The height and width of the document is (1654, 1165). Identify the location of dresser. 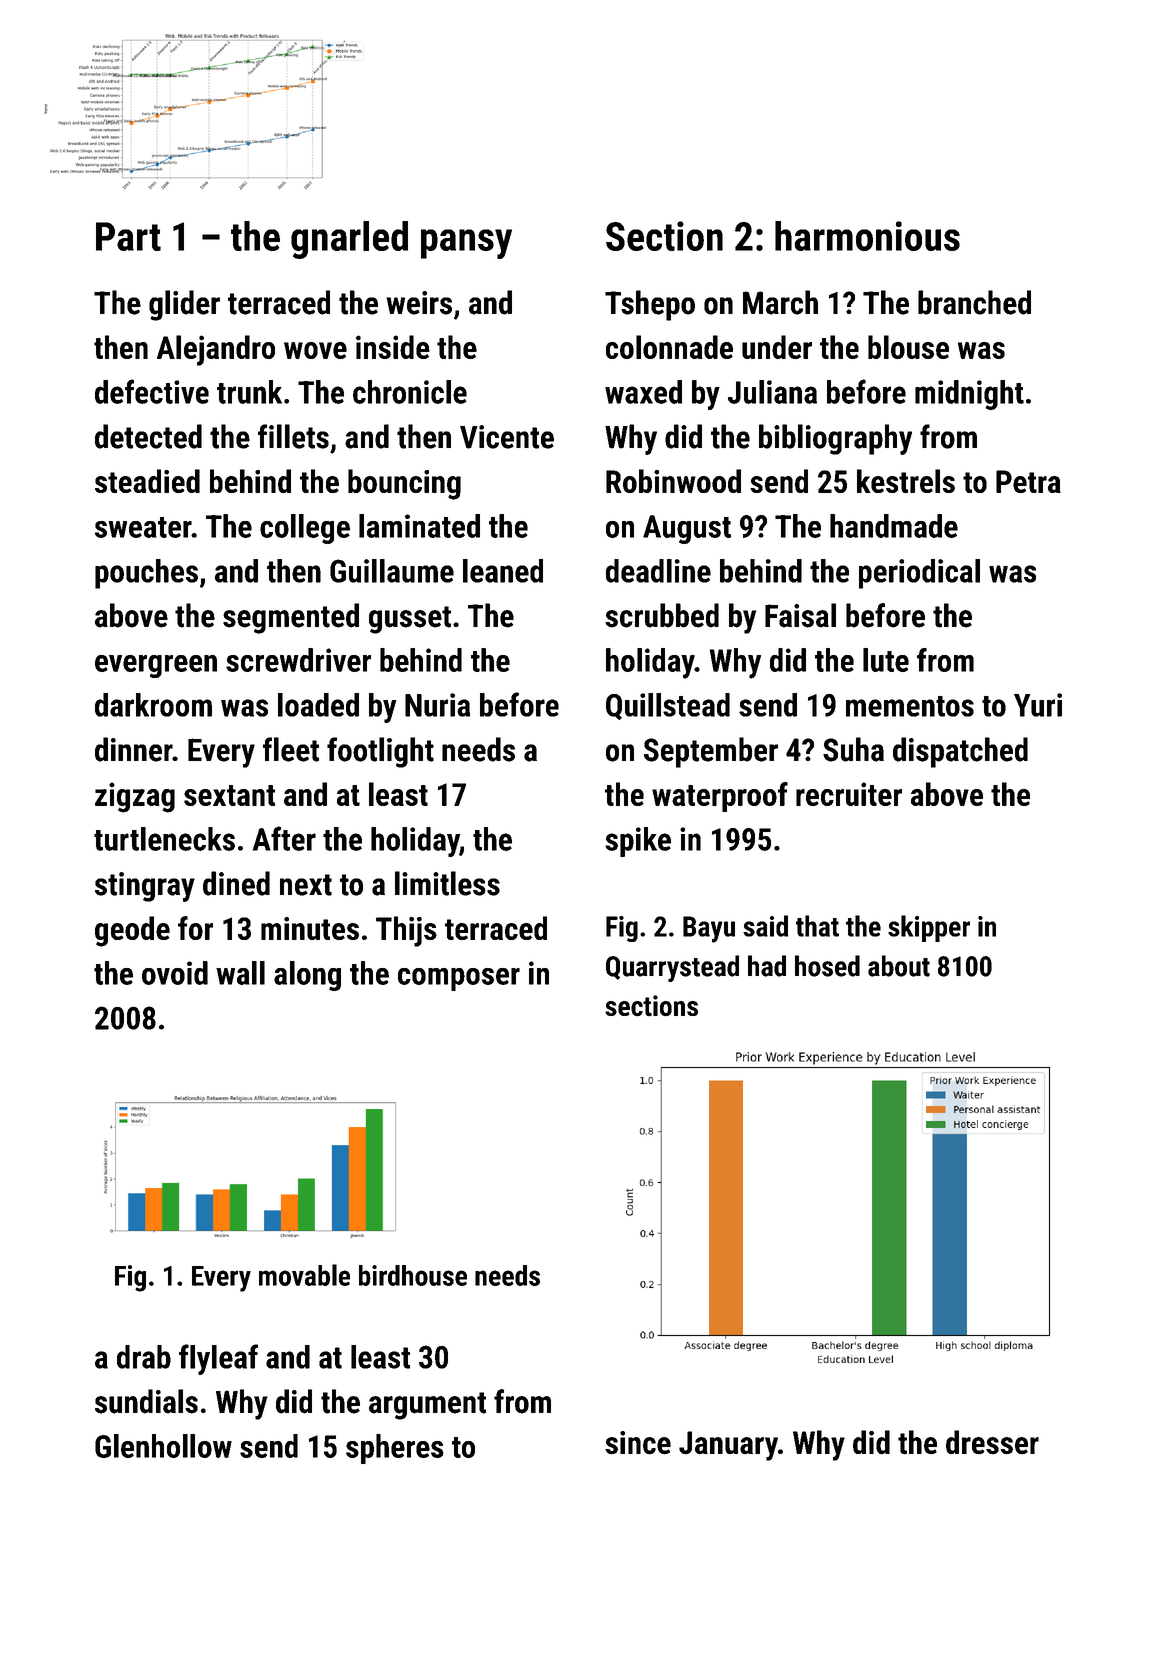
(992, 1442).
